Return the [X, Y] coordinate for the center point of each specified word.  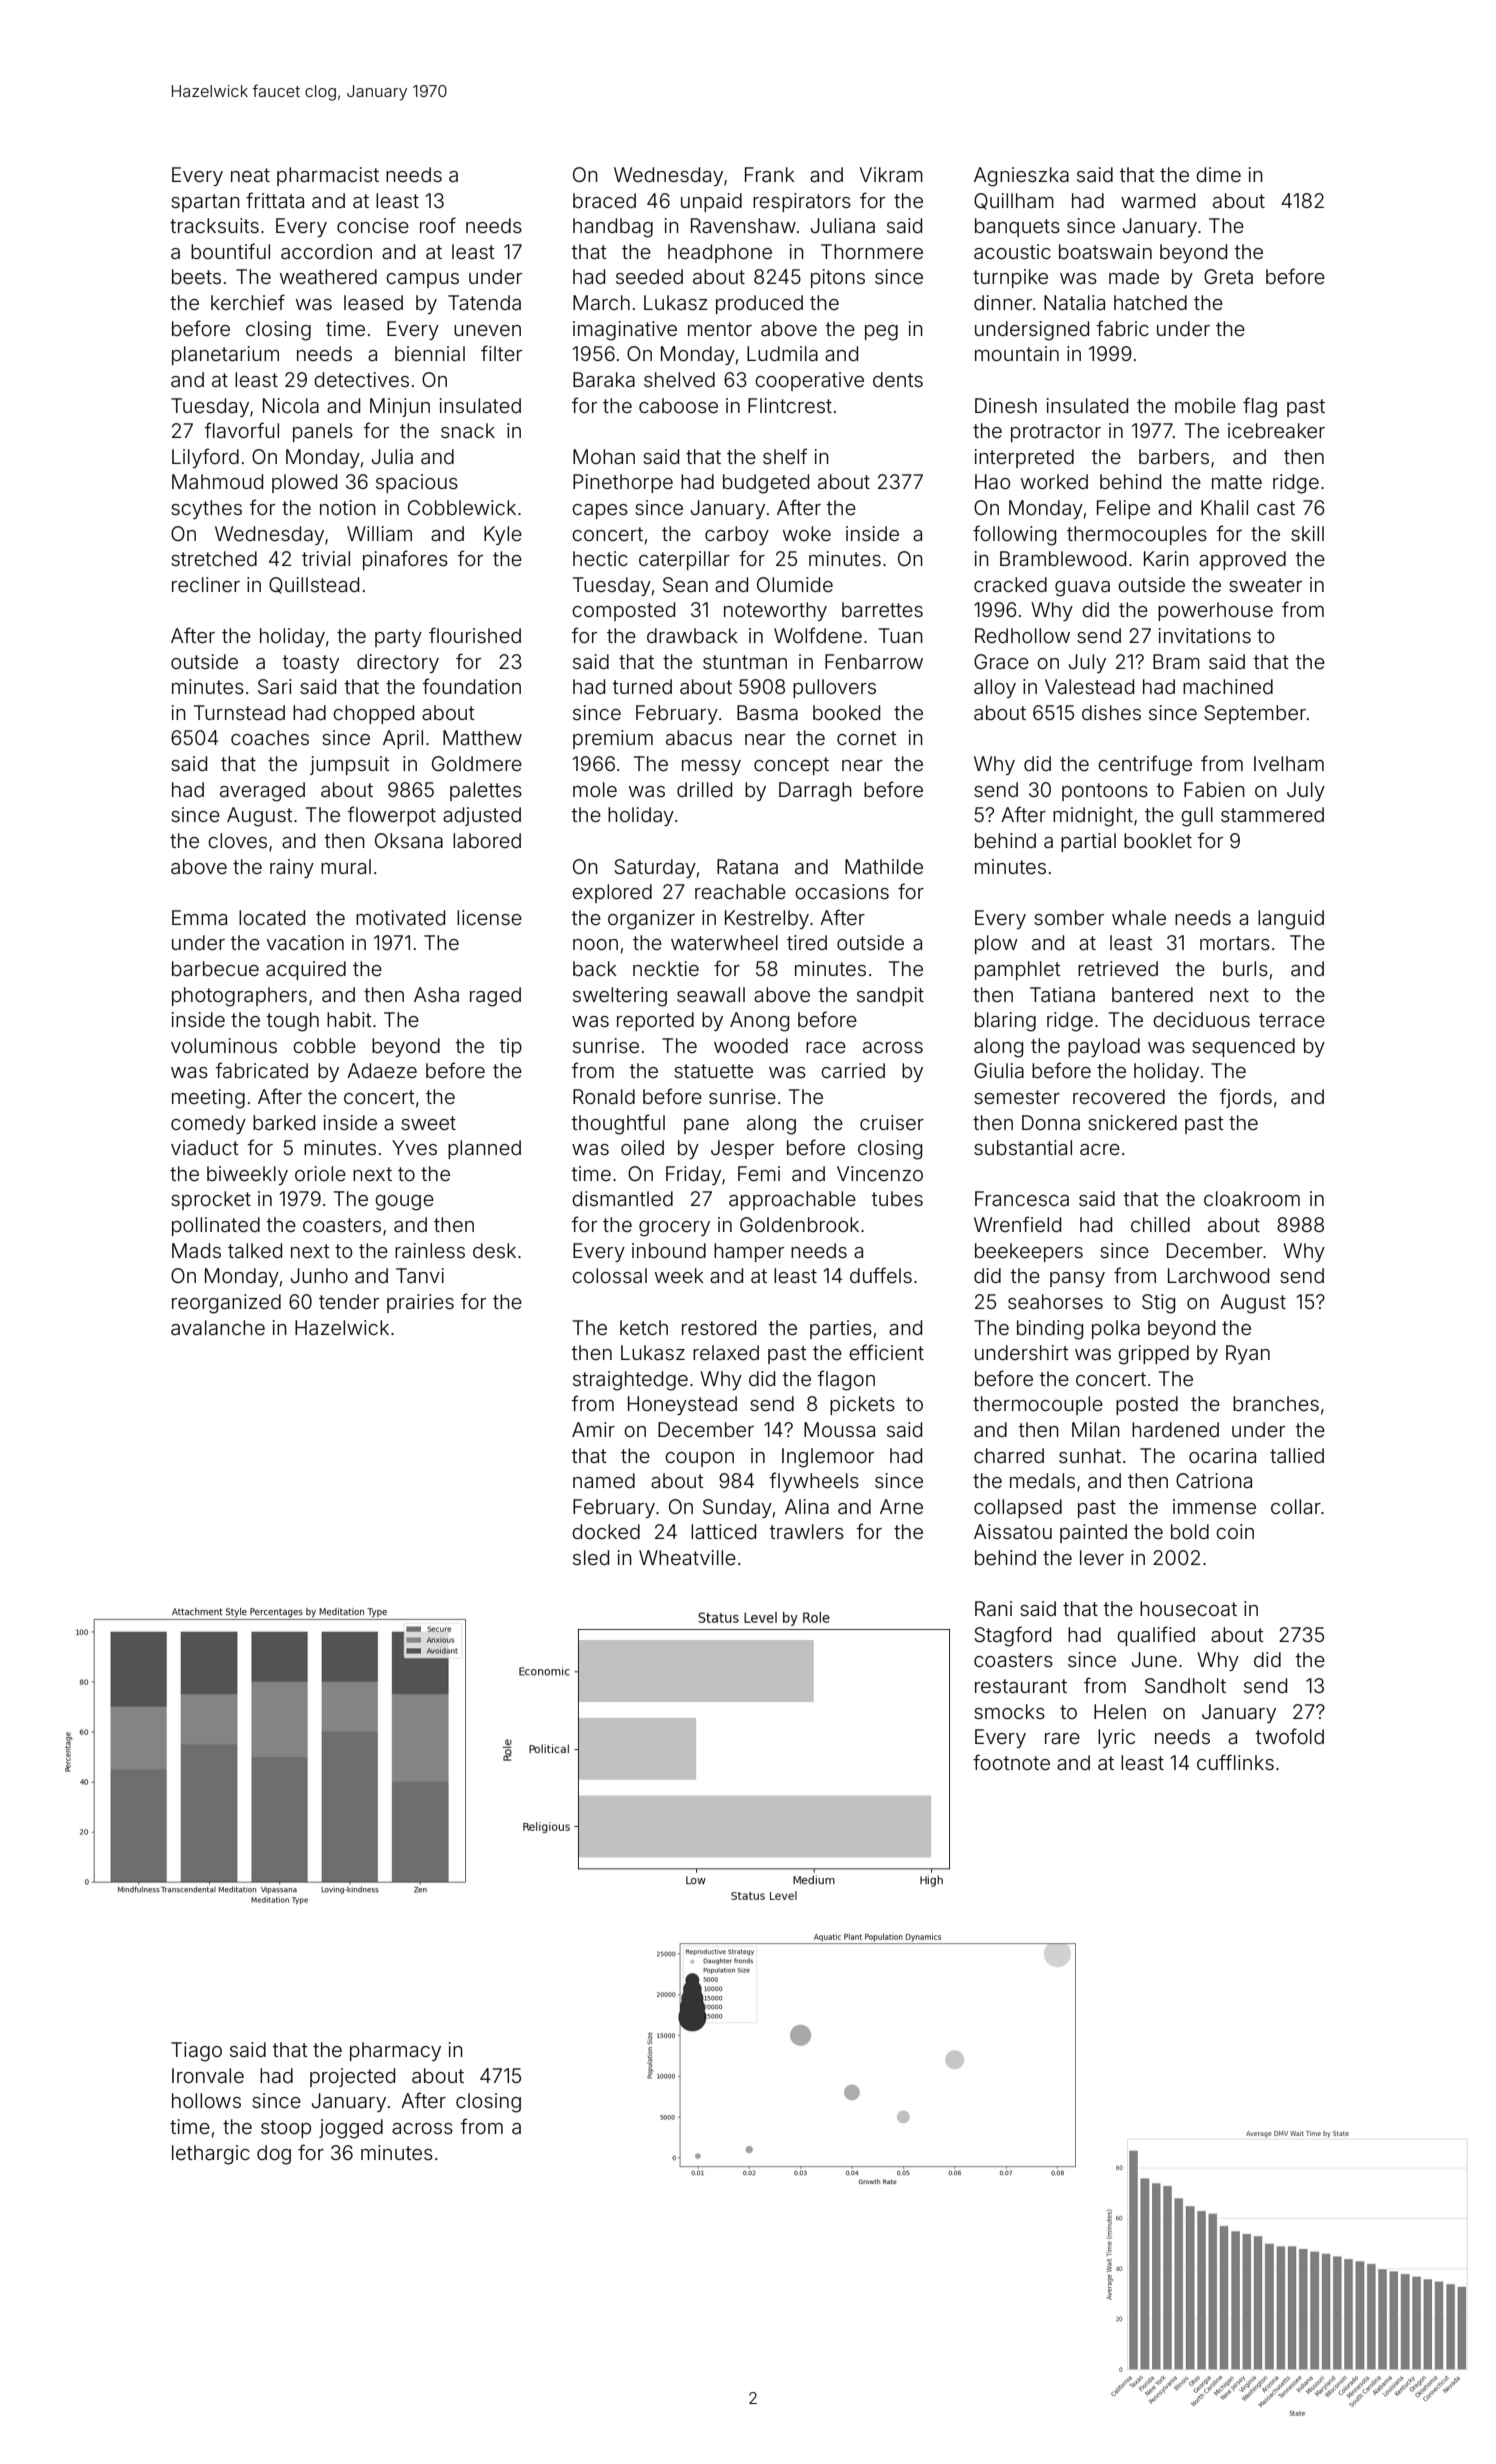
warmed [1158, 200]
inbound [669, 1250]
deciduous [1201, 1019]
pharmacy [395, 2051]
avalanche [218, 1327]
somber [1069, 917]
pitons [838, 278]
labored [487, 840]
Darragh [815, 792]
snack [468, 430]
